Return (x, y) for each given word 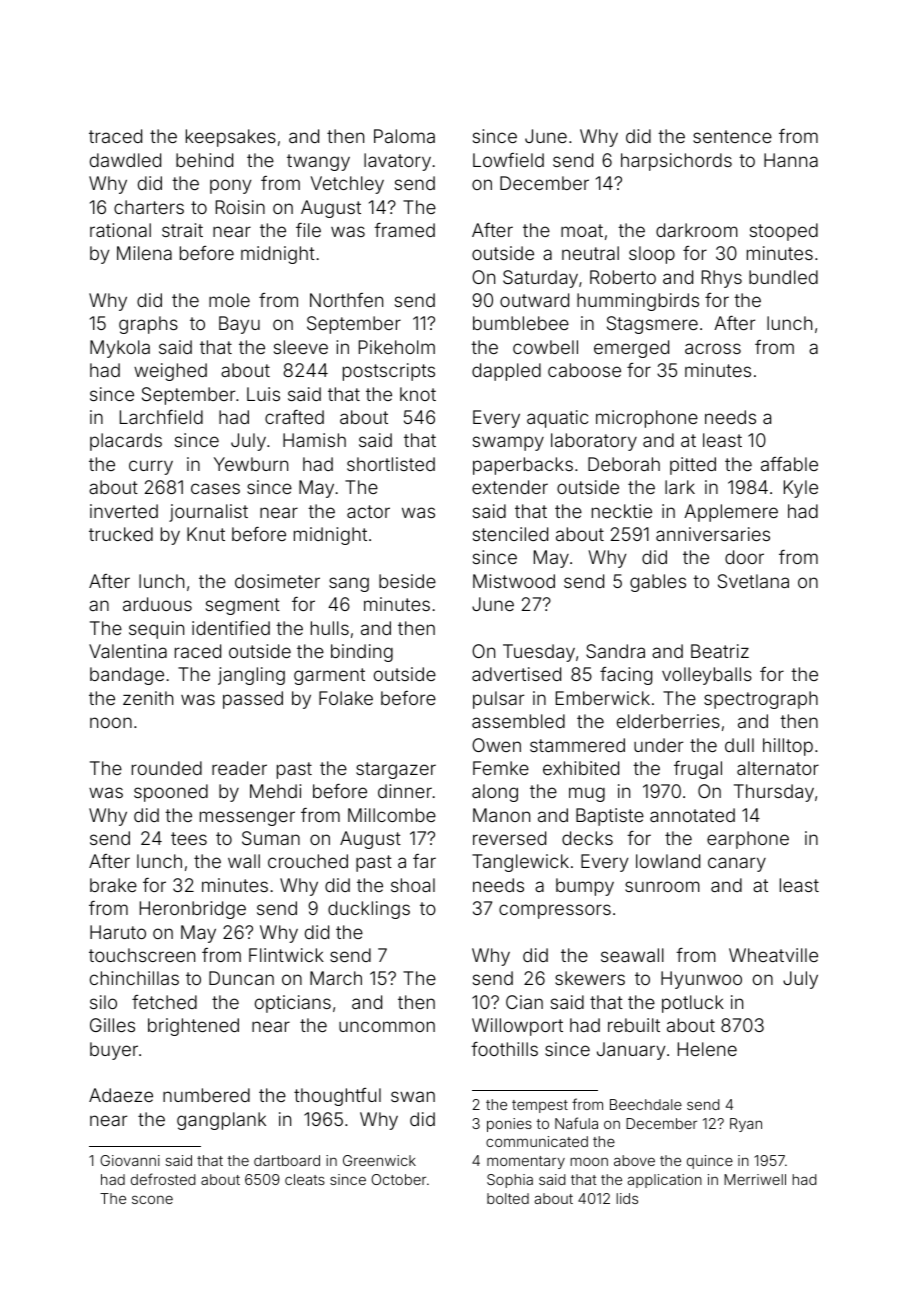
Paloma (404, 136)
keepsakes (231, 138)
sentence (732, 136)
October (398, 1179)
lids (627, 1198)
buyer (114, 1051)
